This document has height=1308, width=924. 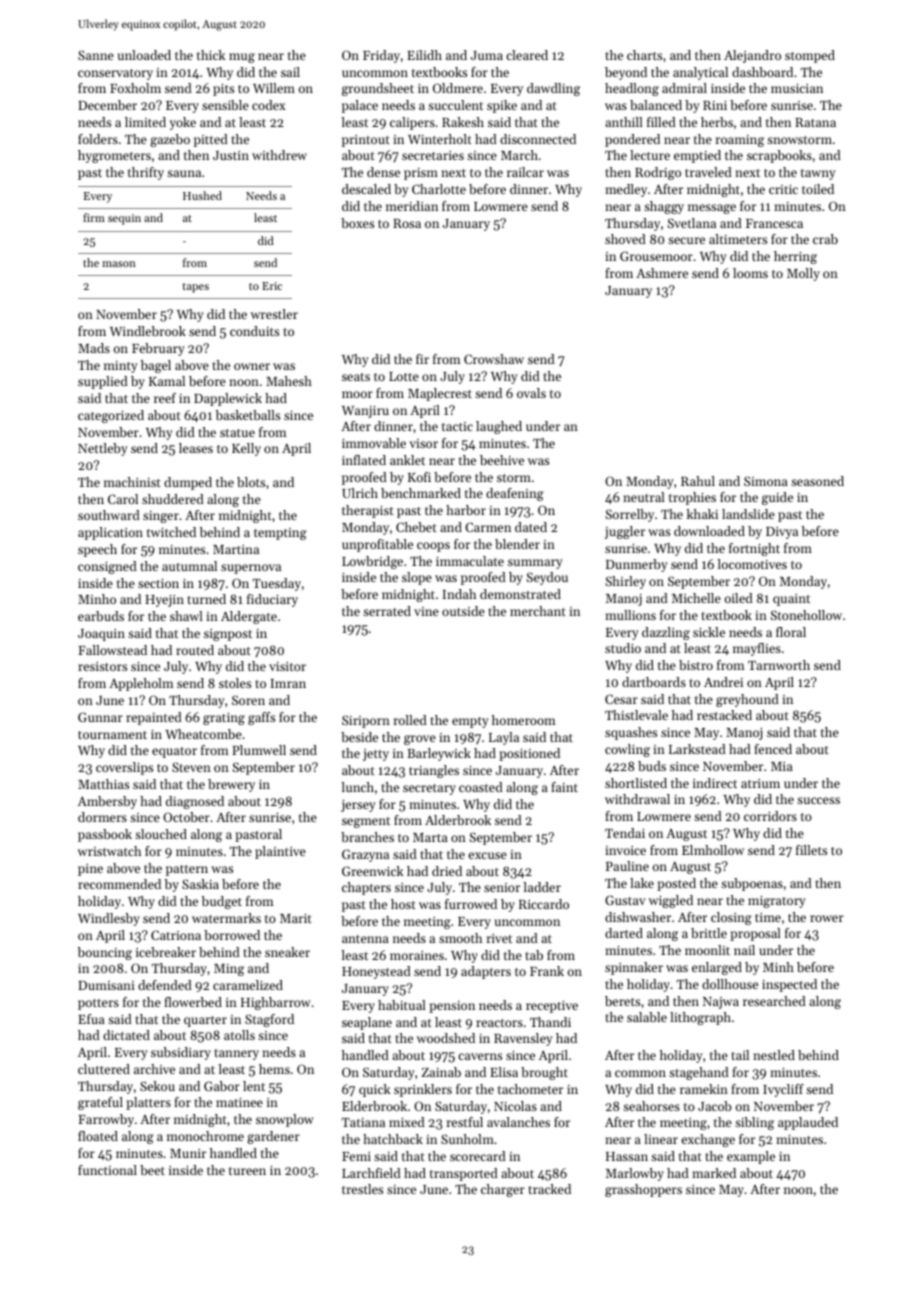 I want to click on functional, so click(x=107, y=1170).
